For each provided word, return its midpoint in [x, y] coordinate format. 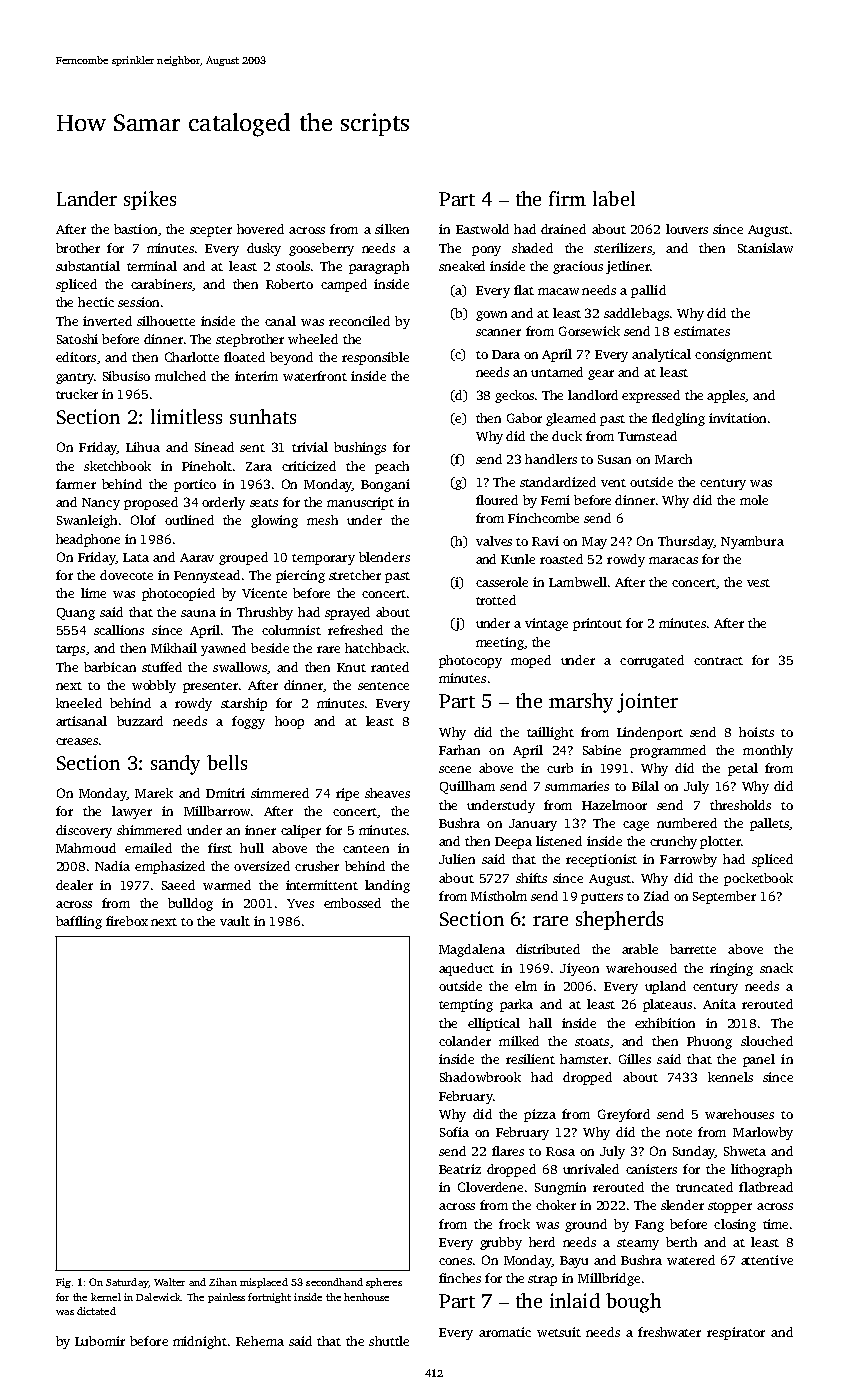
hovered [260, 229]
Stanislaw [765, 248]
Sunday [694, 1152]
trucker [77, 394]
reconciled [359, 321]
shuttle [389, 1341]
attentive [767, 1260]
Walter [169, 1282]
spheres [384, 1283]
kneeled [79, 703]
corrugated [652, 661]
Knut [351, 667]
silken [392, 229]
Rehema [260, 1341]
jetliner [628, 267]
